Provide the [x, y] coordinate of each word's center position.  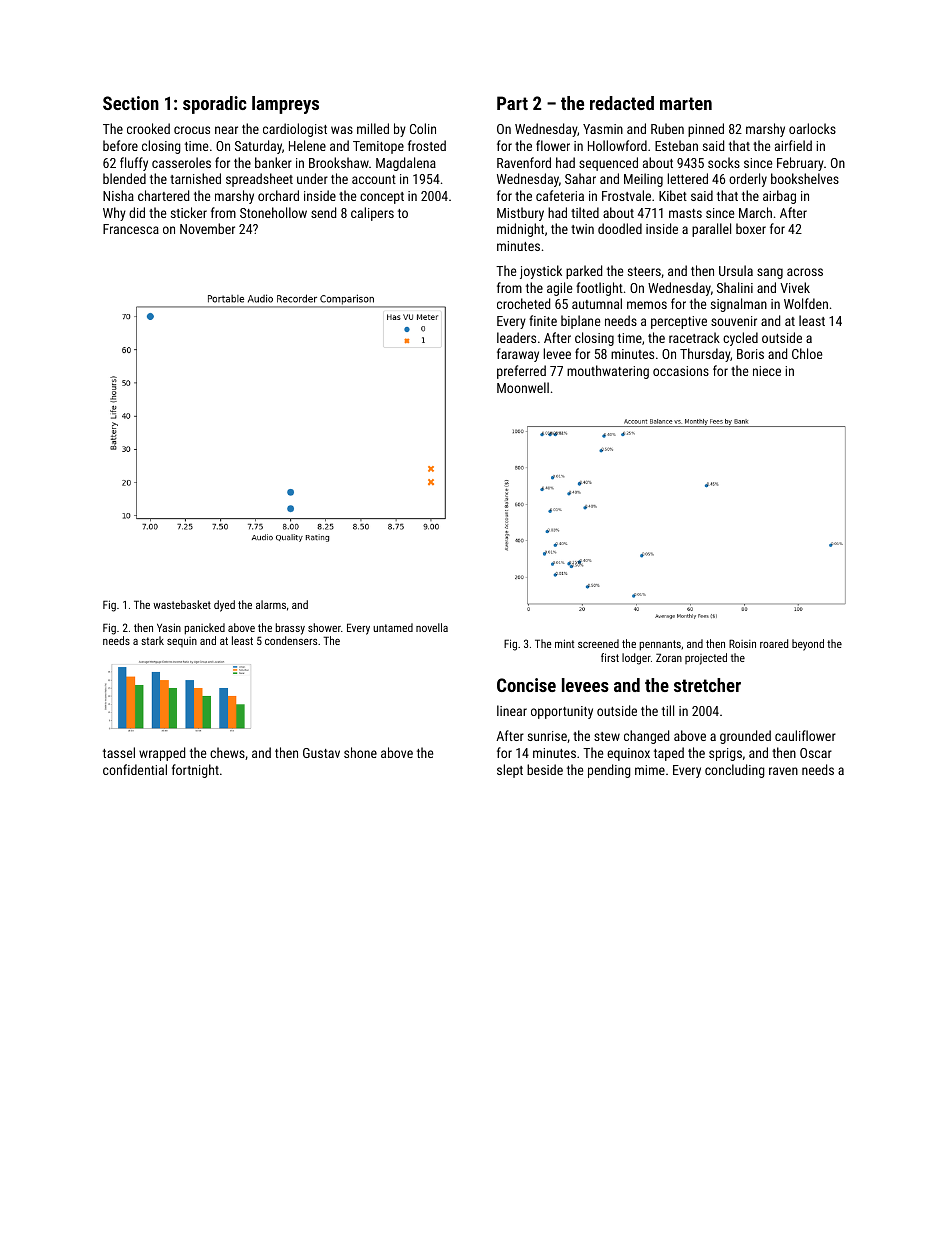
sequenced [608, 164]
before [120, 145]
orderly [748, 180]
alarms [271, 604]
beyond [808, 645]
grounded [745, 737]
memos [647, 305]
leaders [516, 337]
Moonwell [523, 387]
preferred [521, 372]
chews [227, 752]
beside [545, 769]
